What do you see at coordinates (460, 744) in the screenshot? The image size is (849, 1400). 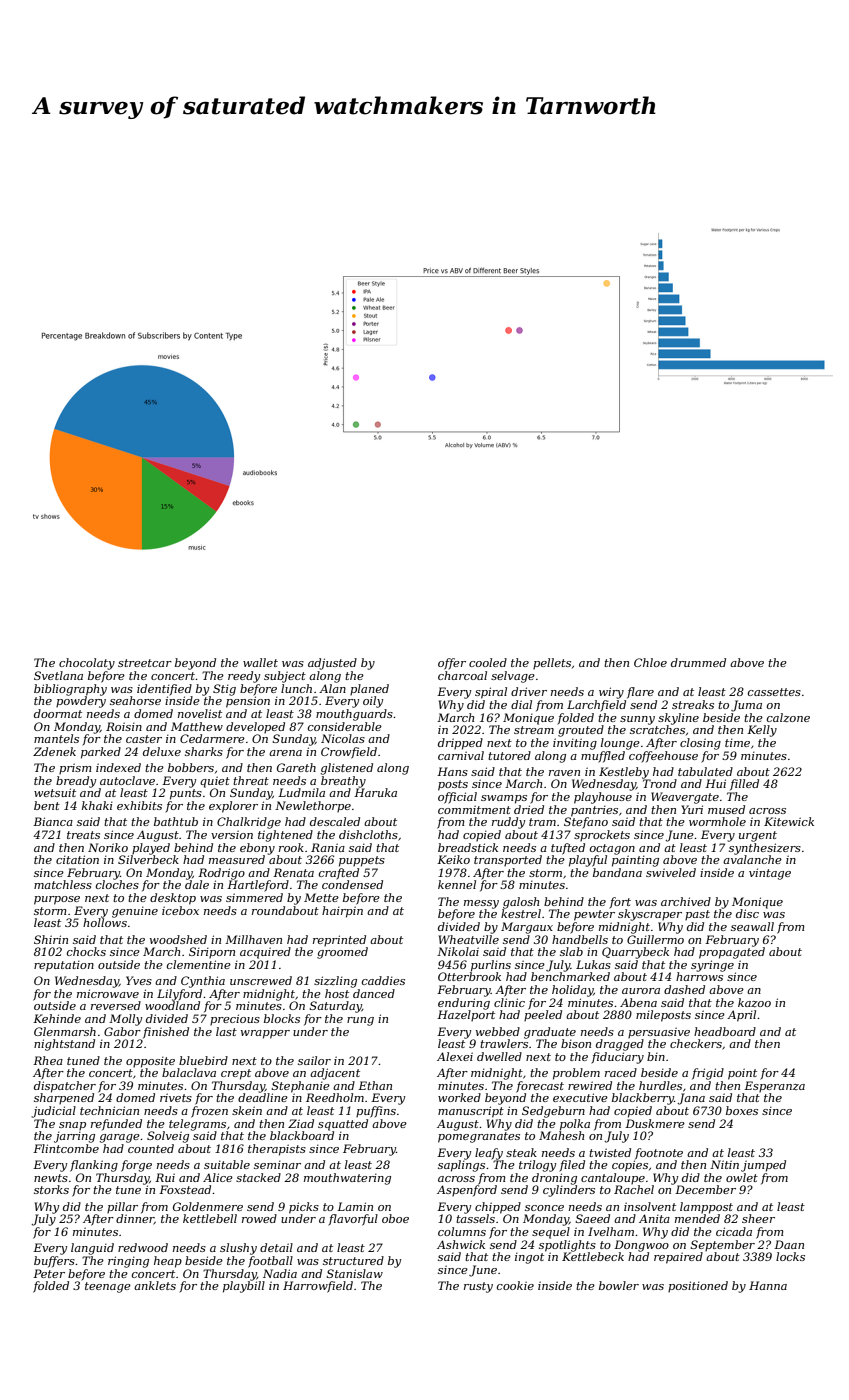 I see `dripped` at bounding box center [460, 744].
